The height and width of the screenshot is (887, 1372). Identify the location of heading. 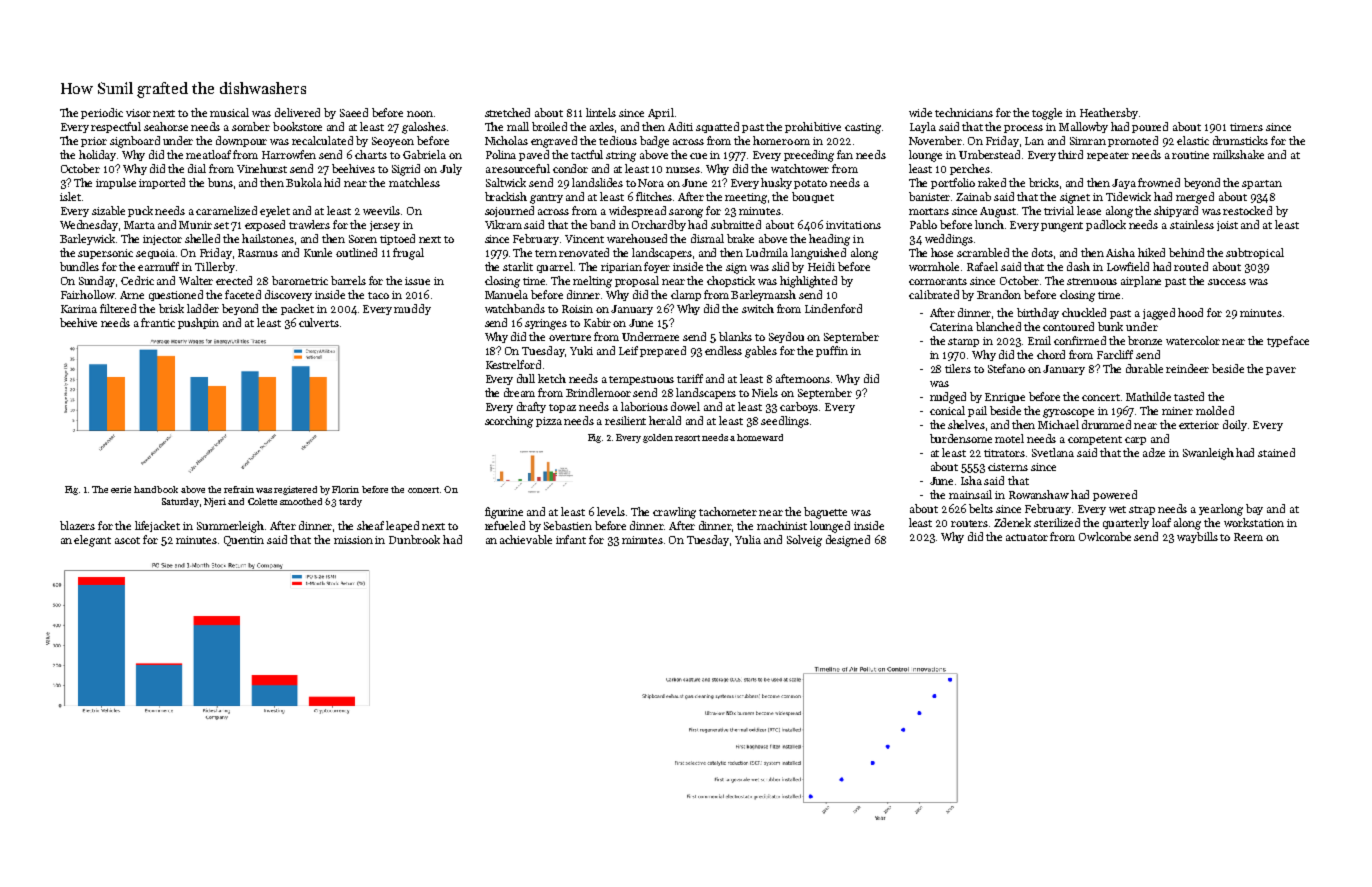
(829, 240).
